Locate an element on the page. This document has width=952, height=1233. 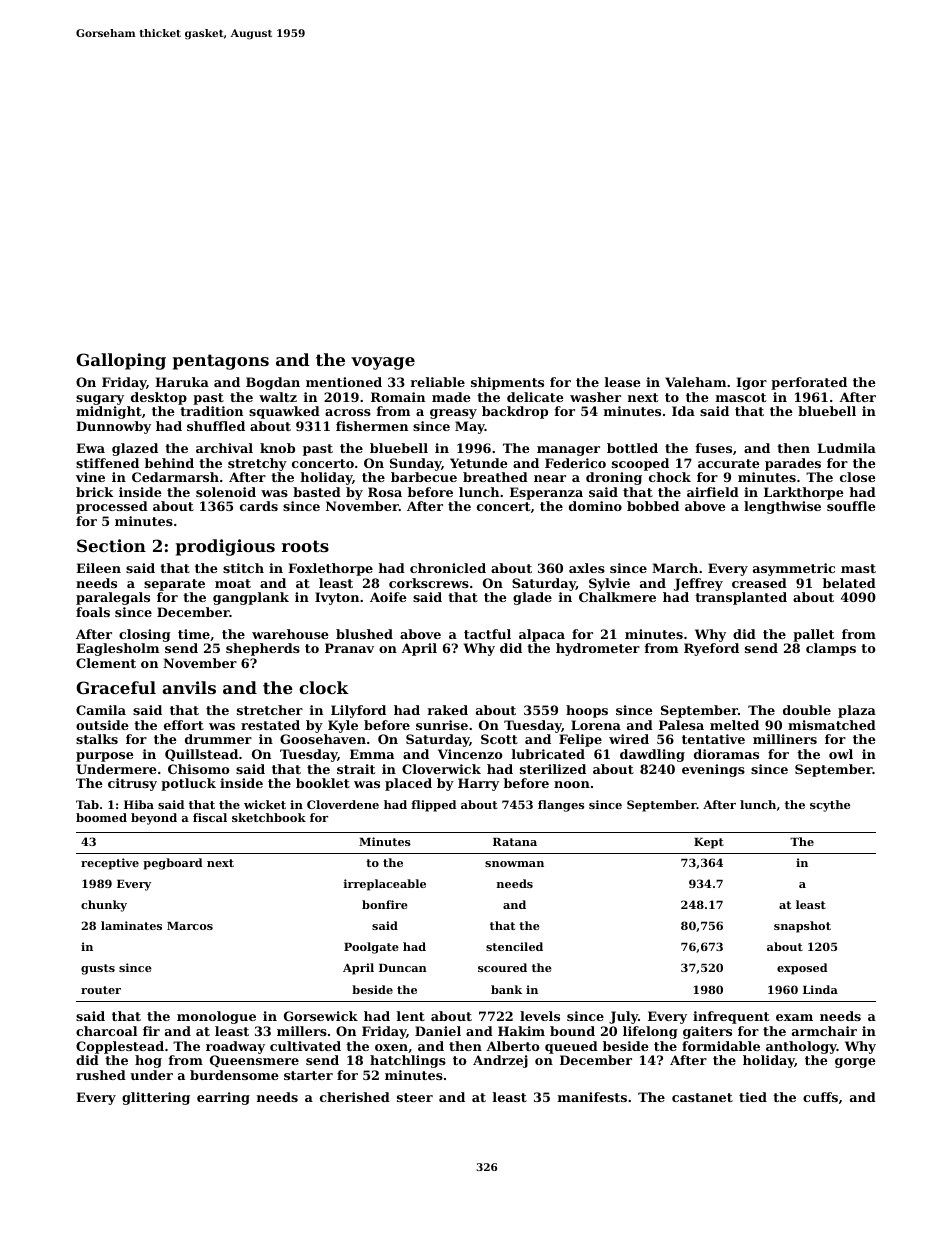
March is located at coordinates (675, 568).
